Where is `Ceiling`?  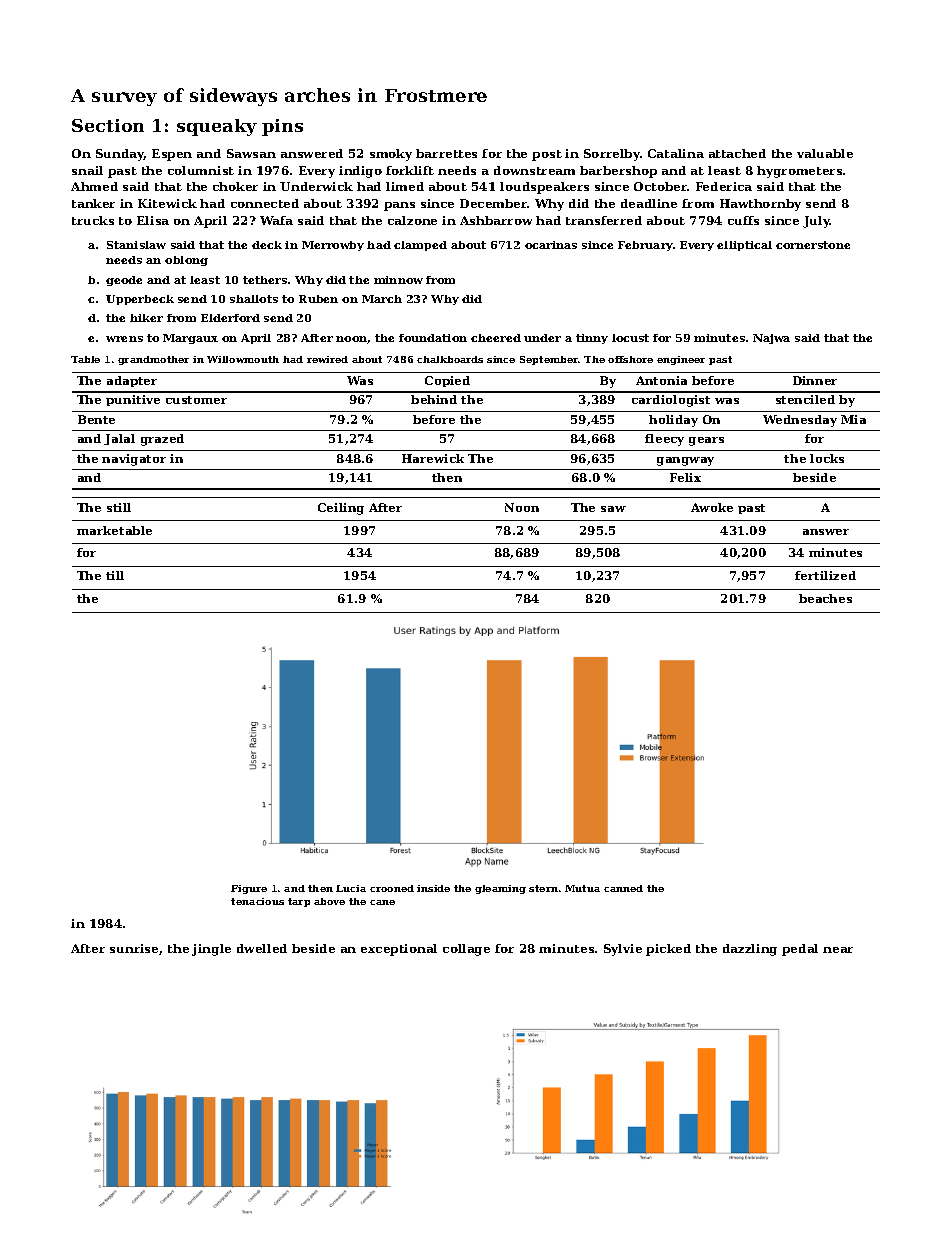
Ceiling is located at coordinates (341, 509).
